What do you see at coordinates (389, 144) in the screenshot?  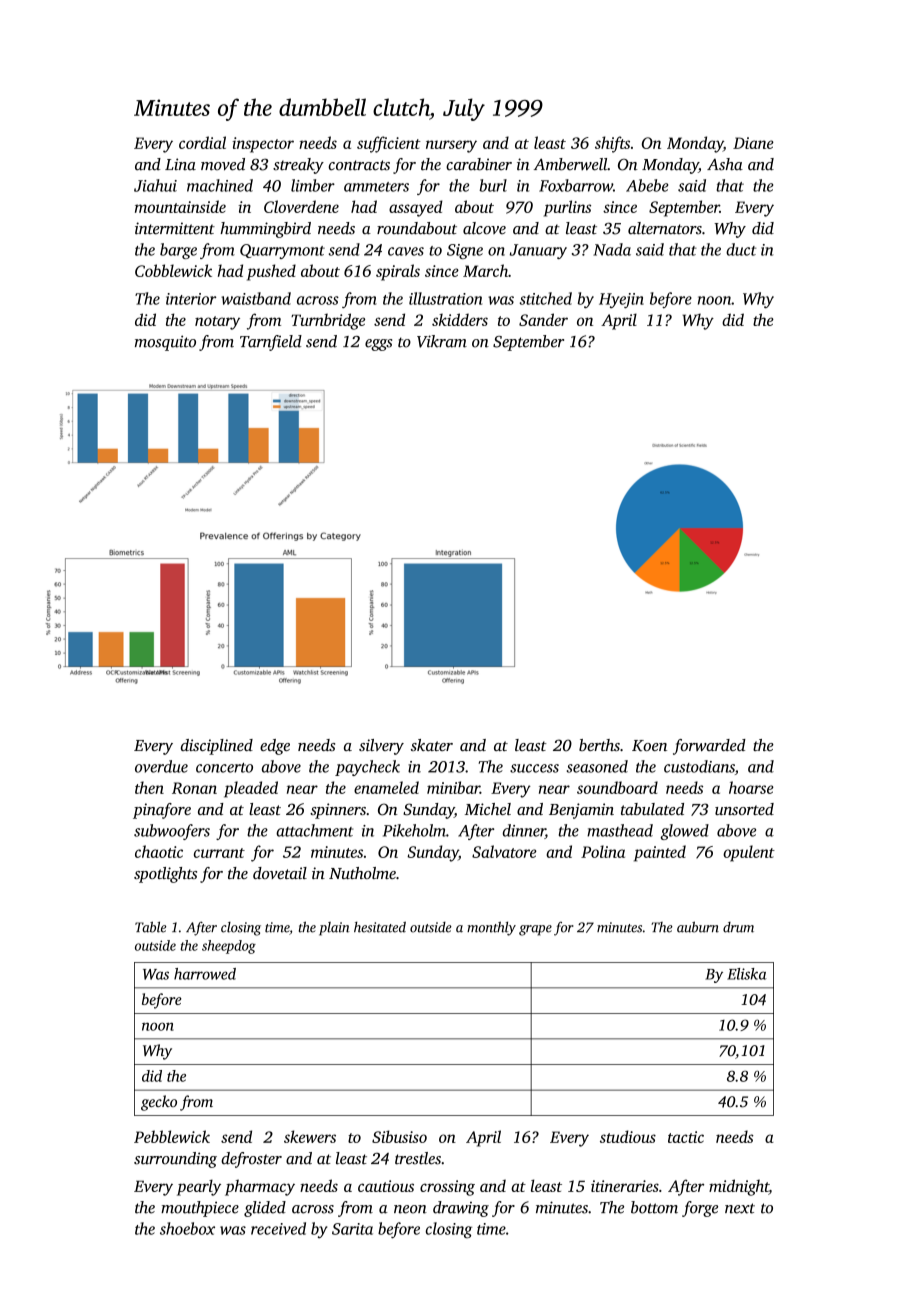 I see `sufficient` at bounding box center [389, 144].
